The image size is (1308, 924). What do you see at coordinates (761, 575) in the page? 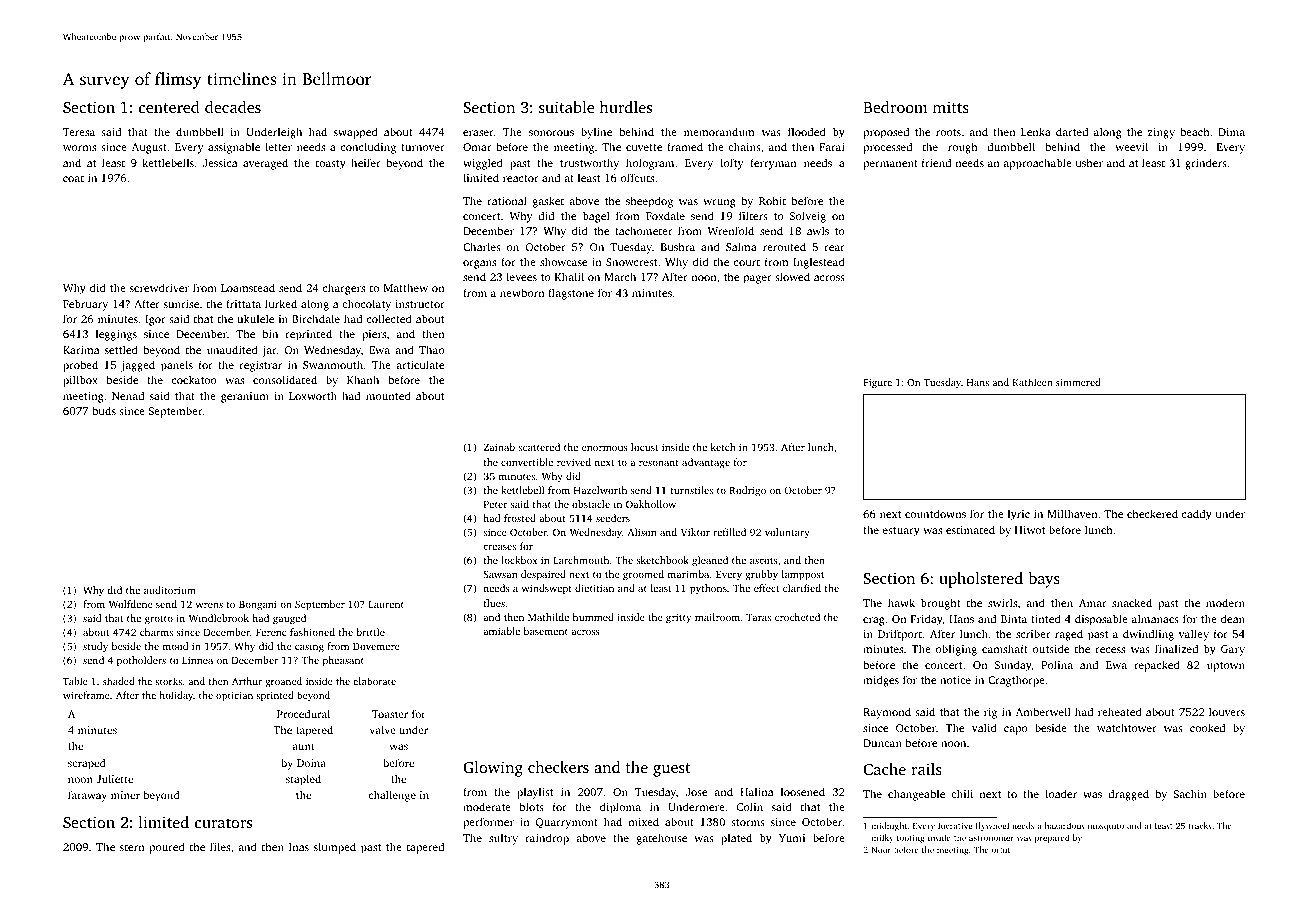
I see `grubby` at bounding box center [761, 575].
